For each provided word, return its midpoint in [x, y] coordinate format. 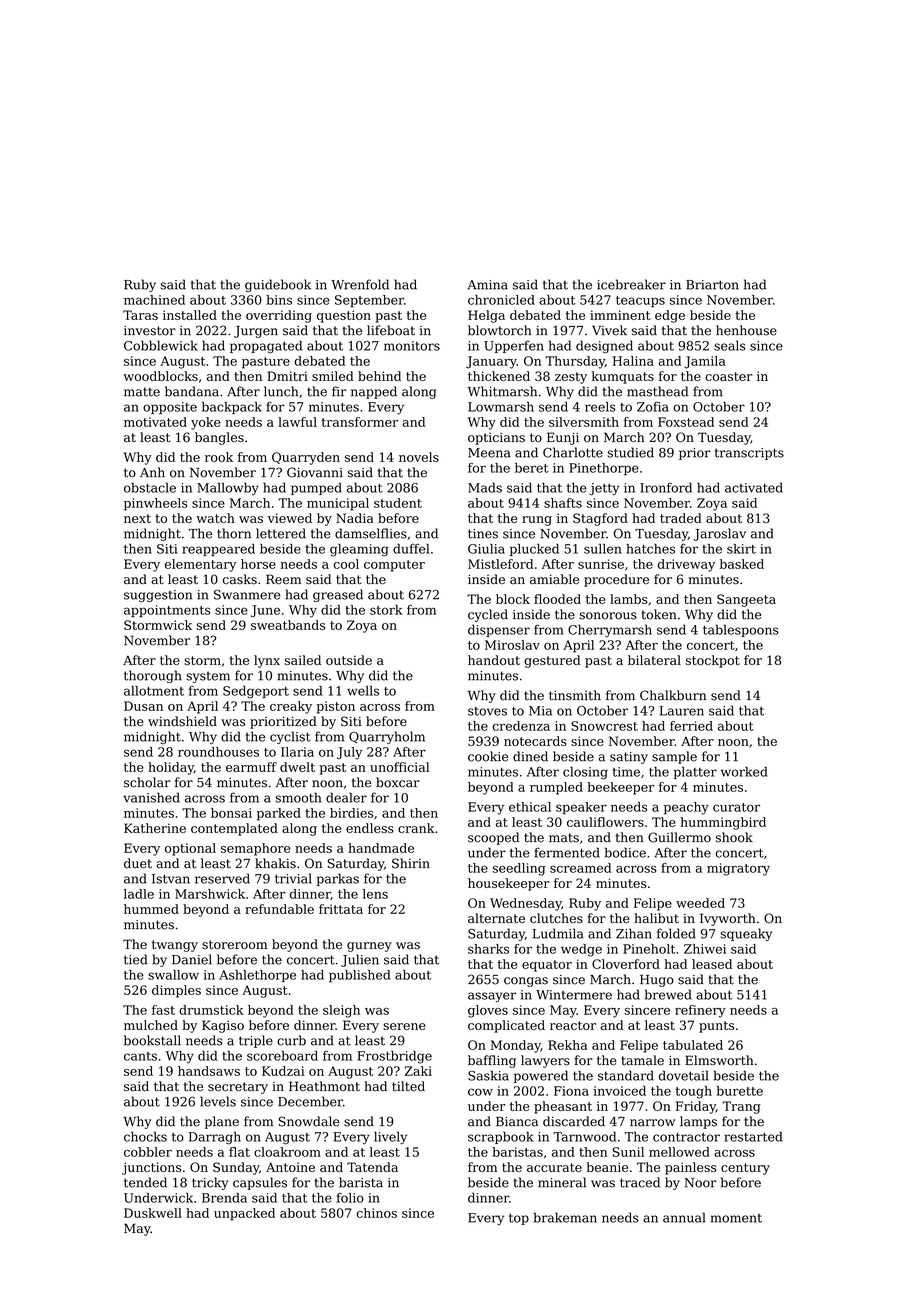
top [519, 1219]
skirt [741, 549]
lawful [297, 422]
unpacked [244, 1214]
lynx [267, 661]
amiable [554, 579]
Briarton [712, 285]
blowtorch [499, 330]
